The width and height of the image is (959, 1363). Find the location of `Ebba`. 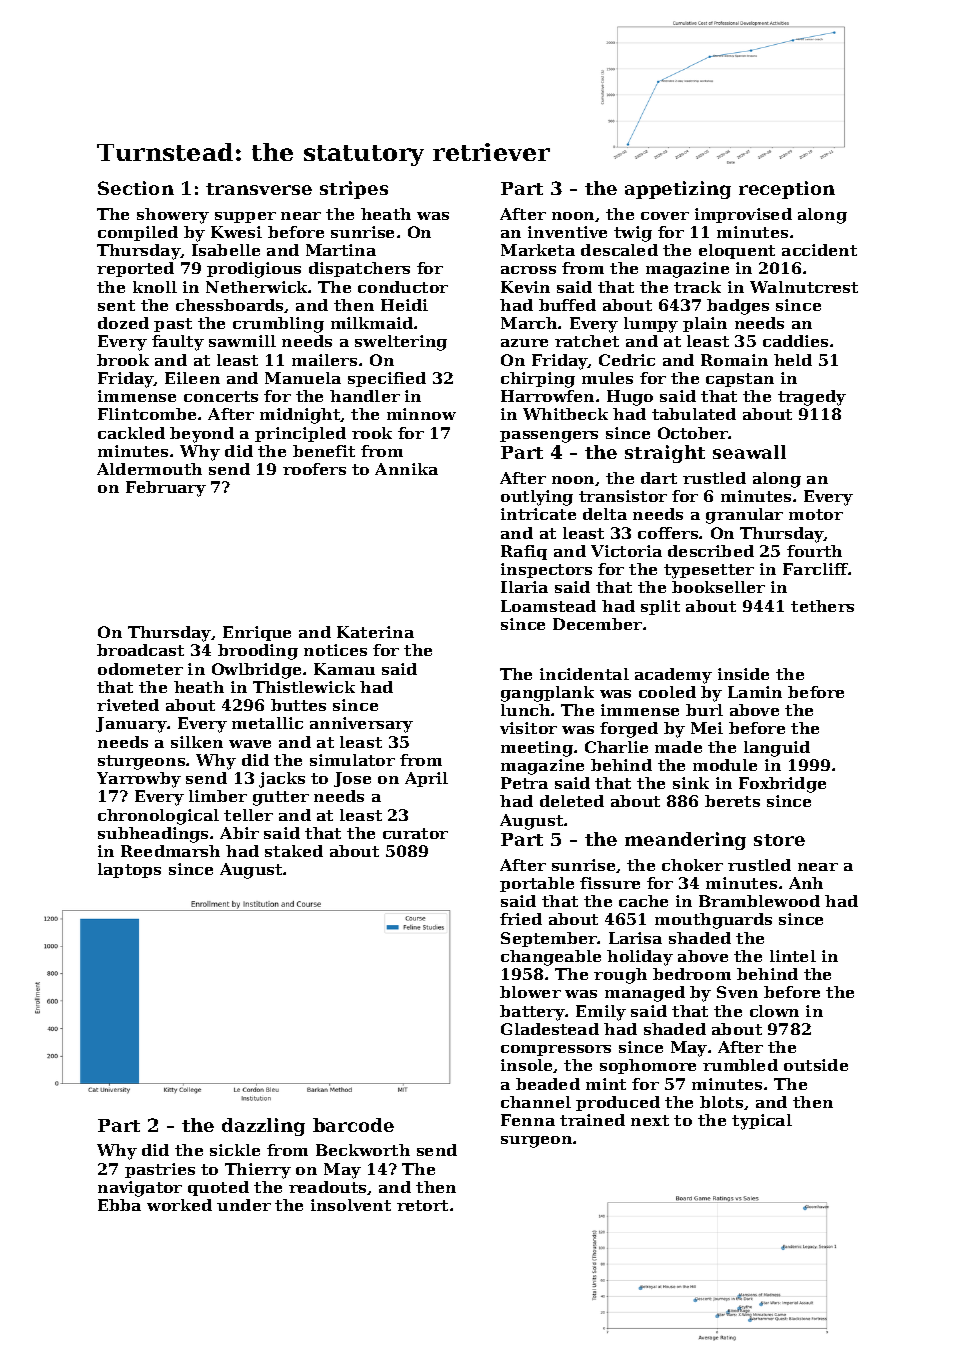

Ebba is located at coordinates (119, 1205).
